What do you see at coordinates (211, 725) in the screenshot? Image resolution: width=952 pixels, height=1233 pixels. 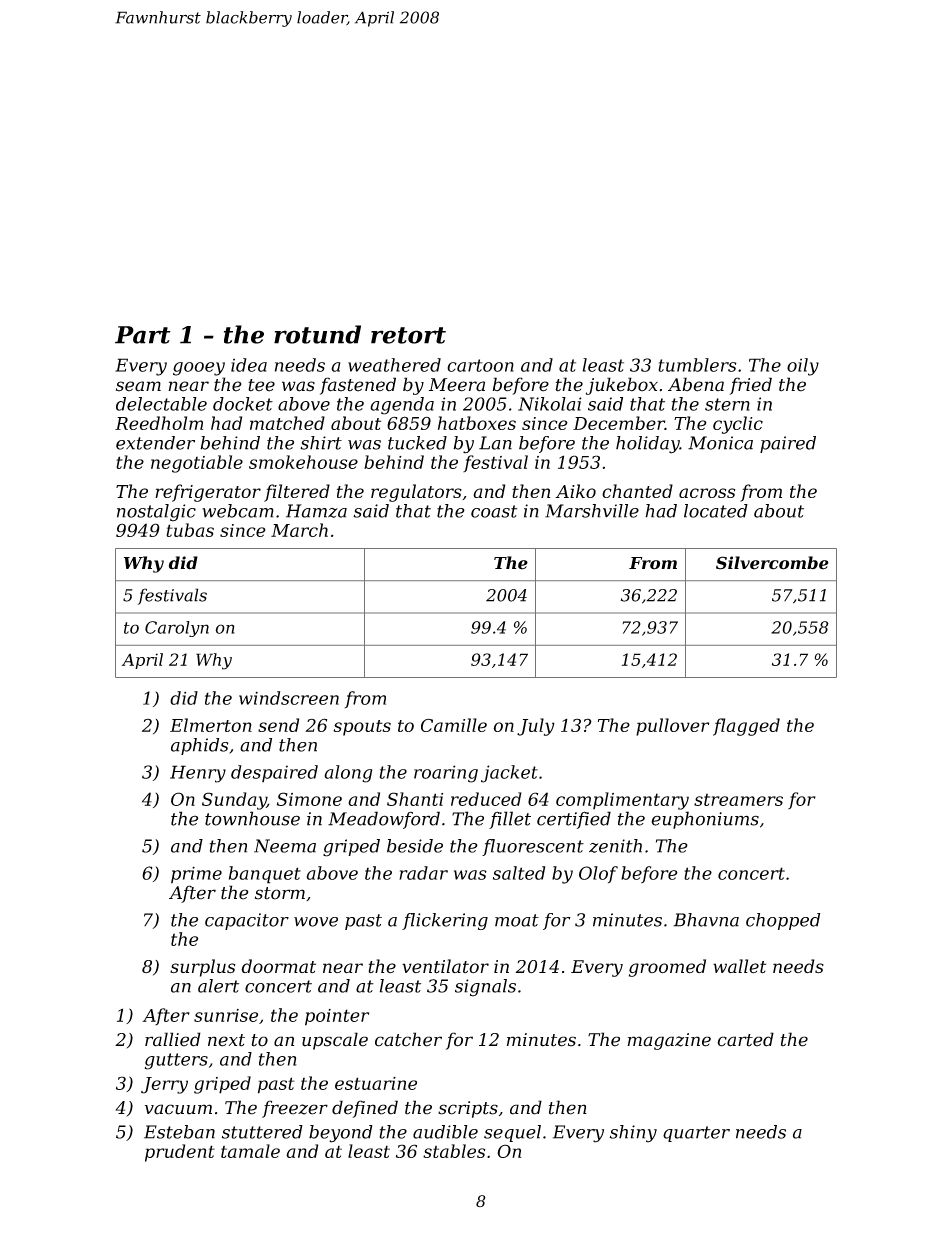 I see `Elmerton` at bounding box center [211, 725].
